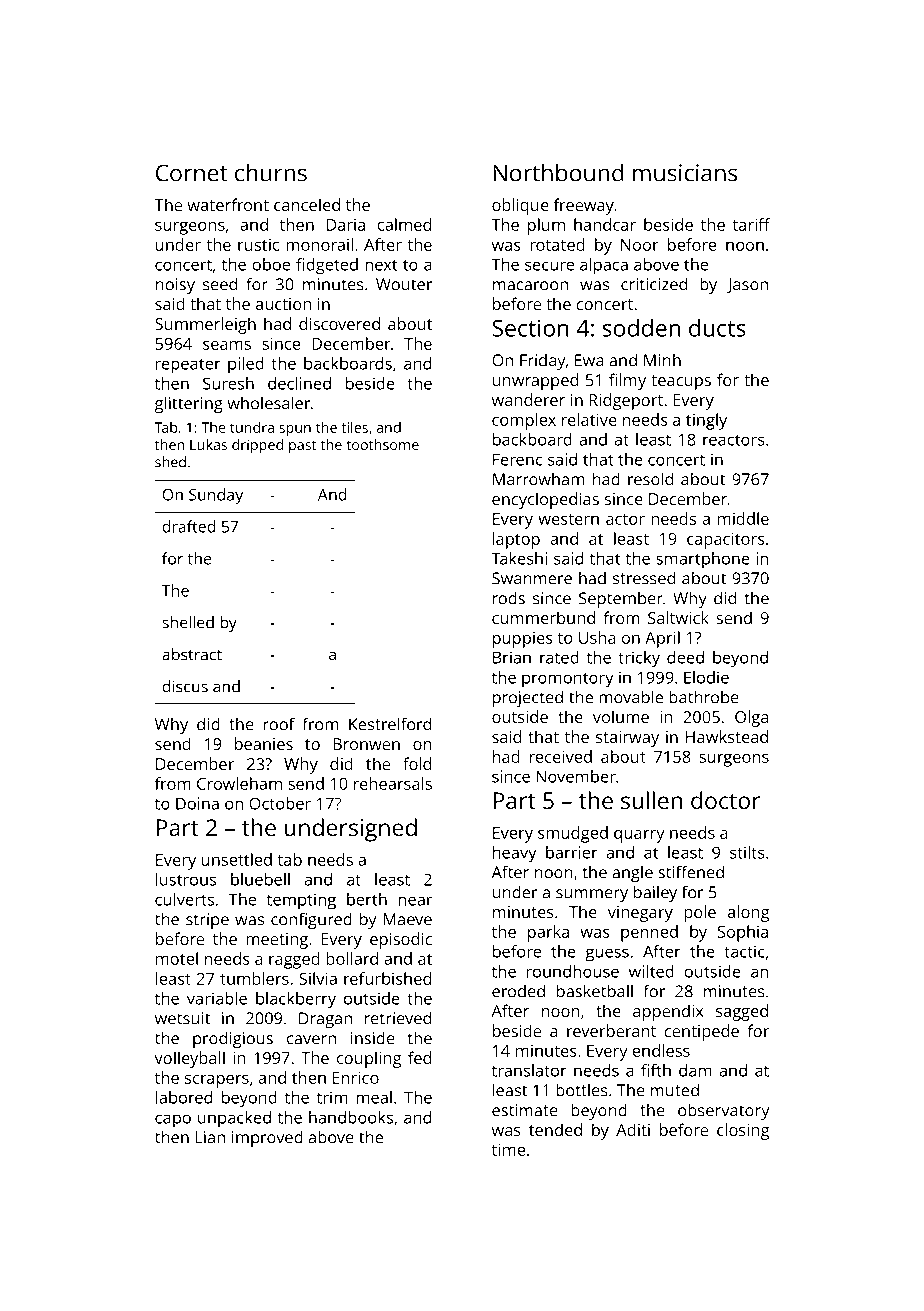 The image size is (924, 1311). Describe the element at coordinates (227, 345) in the screenshot. I see `seams` at that location.
